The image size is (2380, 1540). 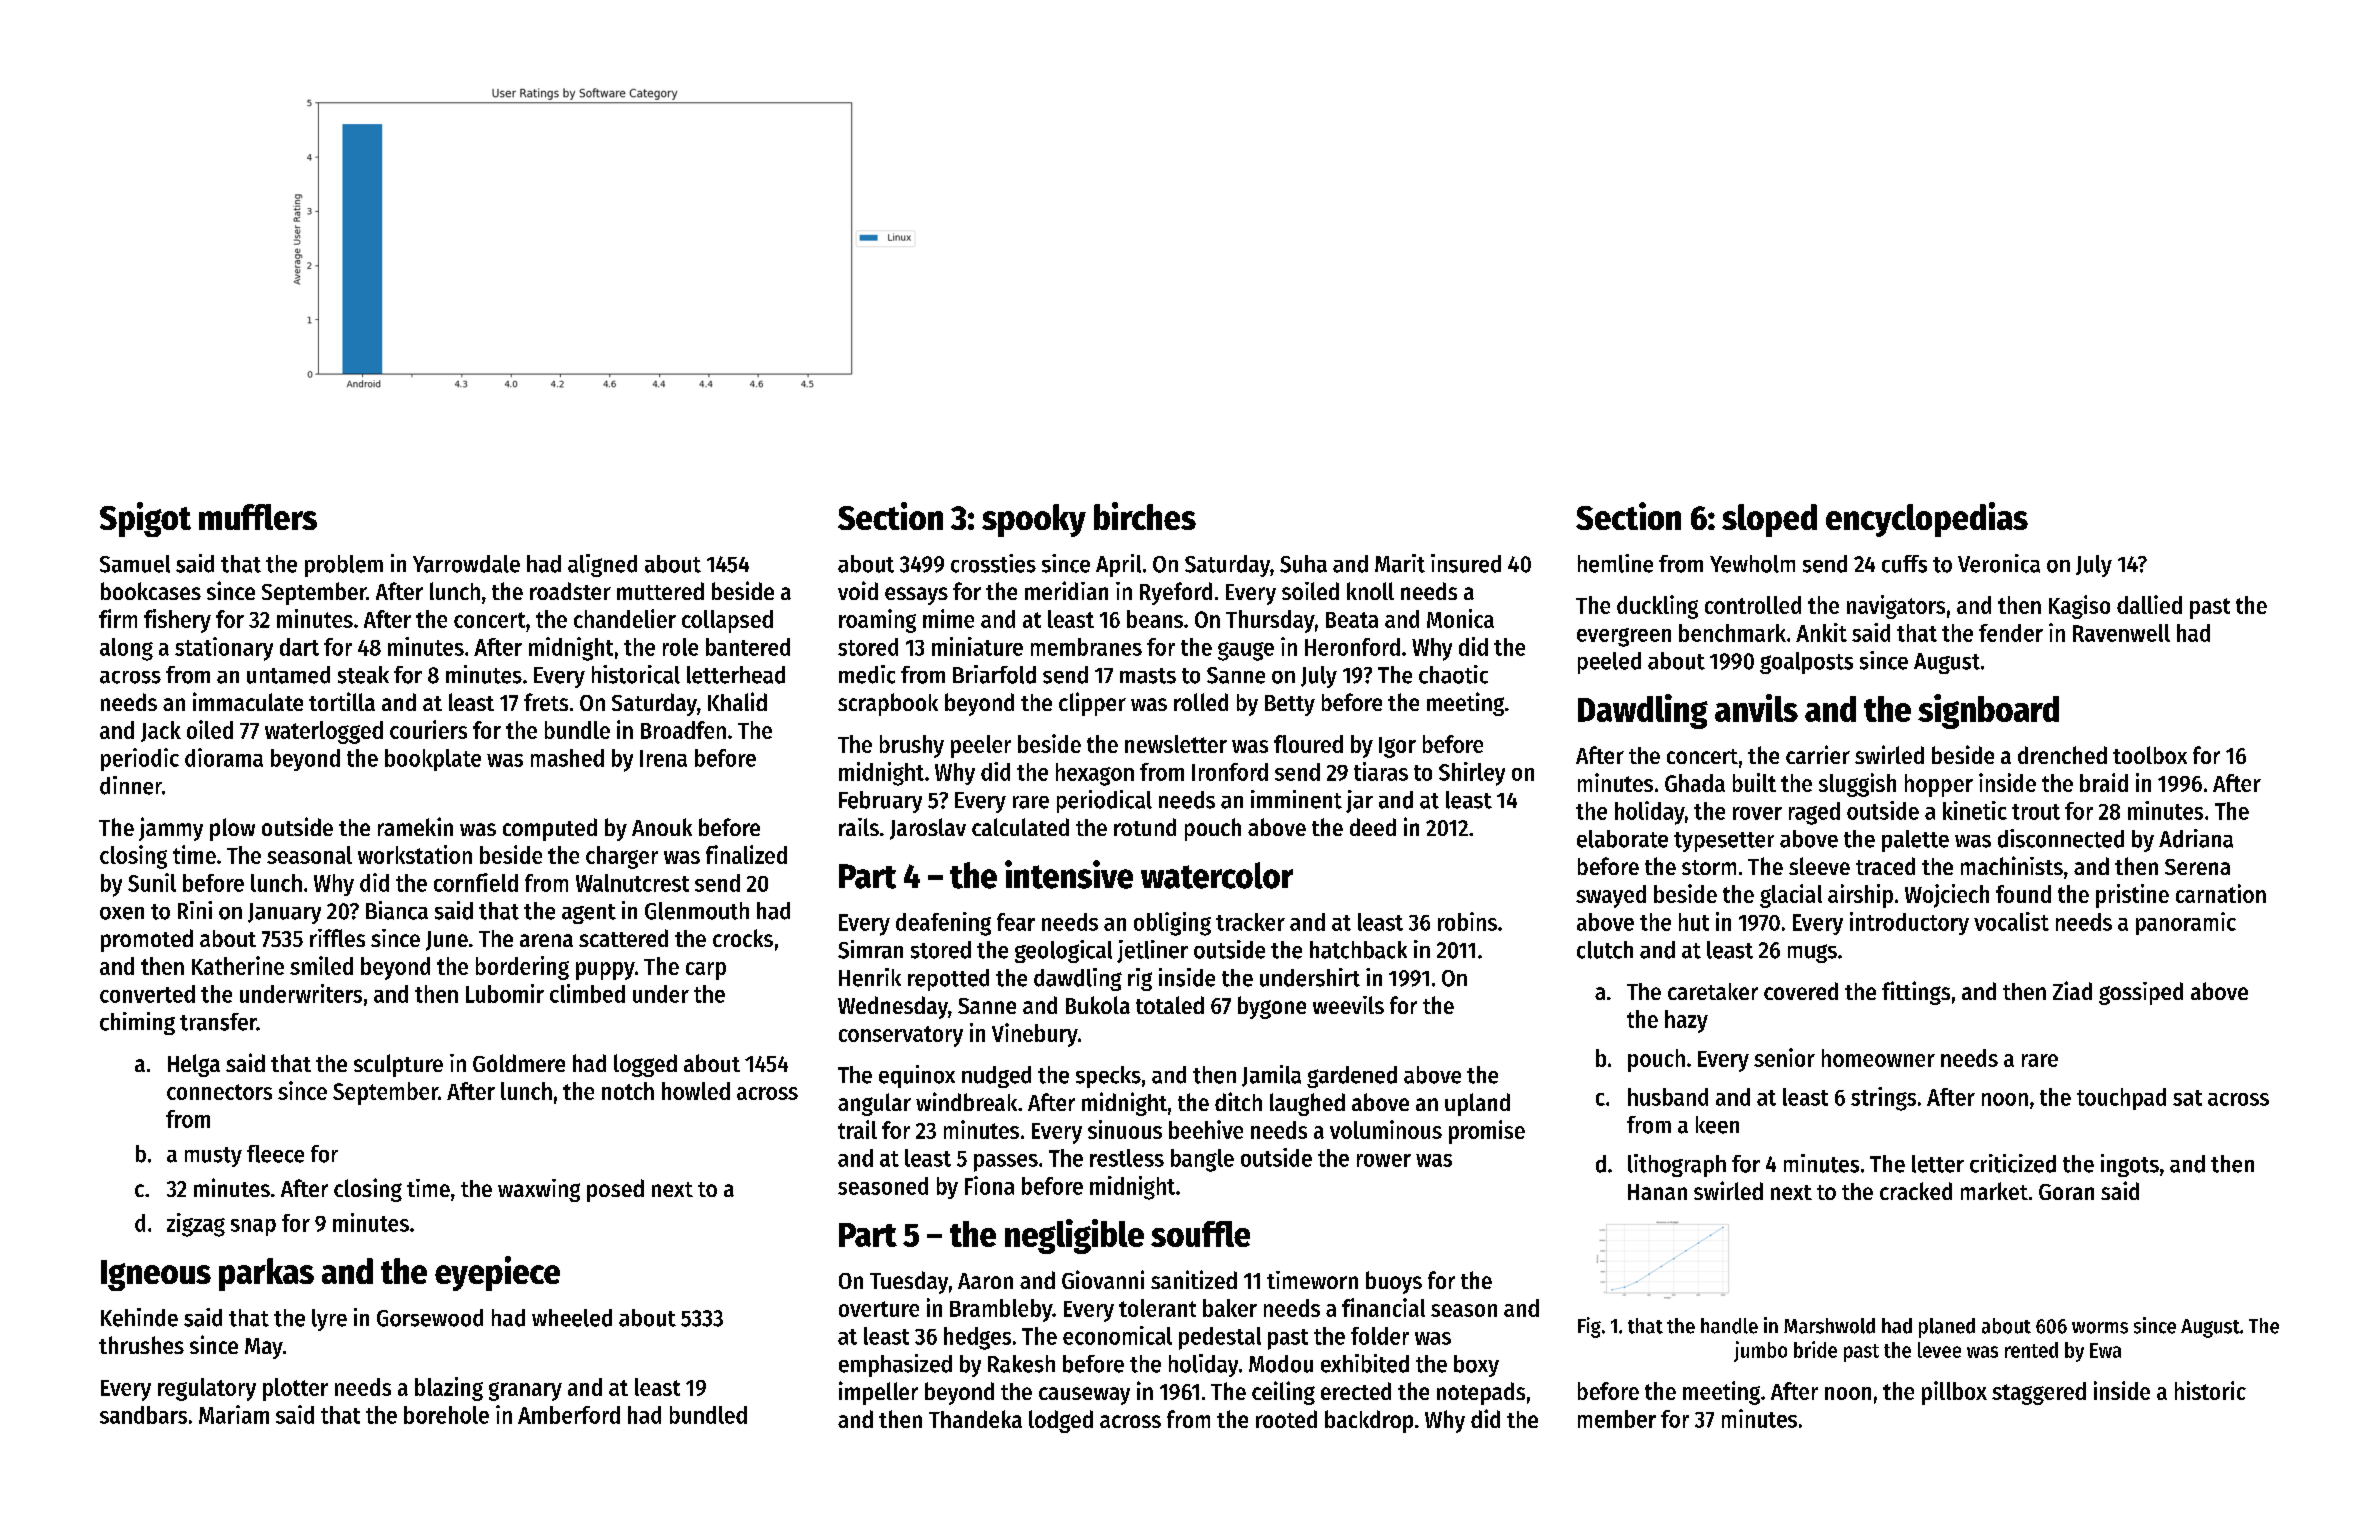 I want to click on floured, so click(x=1308, y=744).
